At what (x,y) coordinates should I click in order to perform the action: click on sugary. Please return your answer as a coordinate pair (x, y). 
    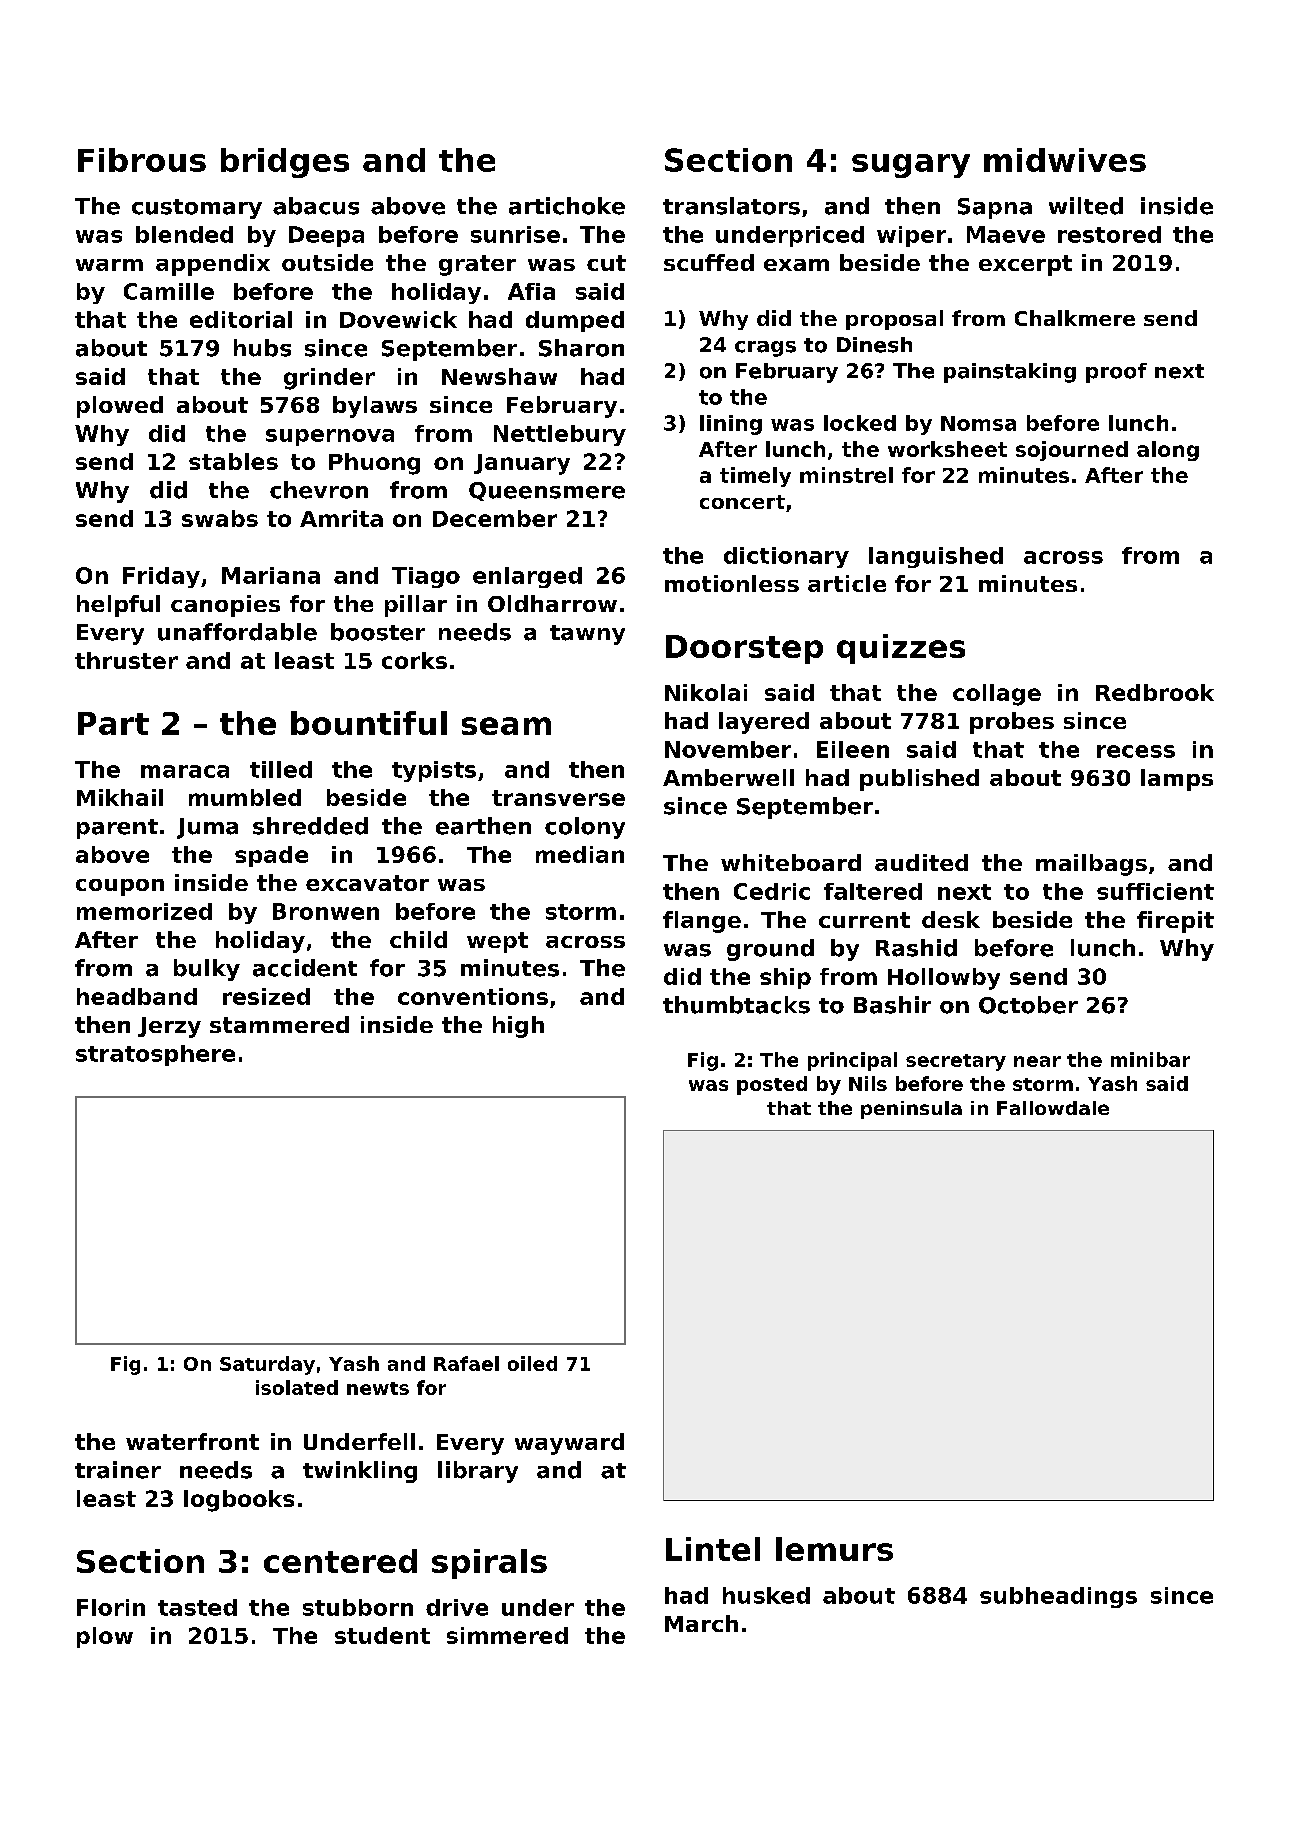
    Looking at the image, I should click on (911, 166).
